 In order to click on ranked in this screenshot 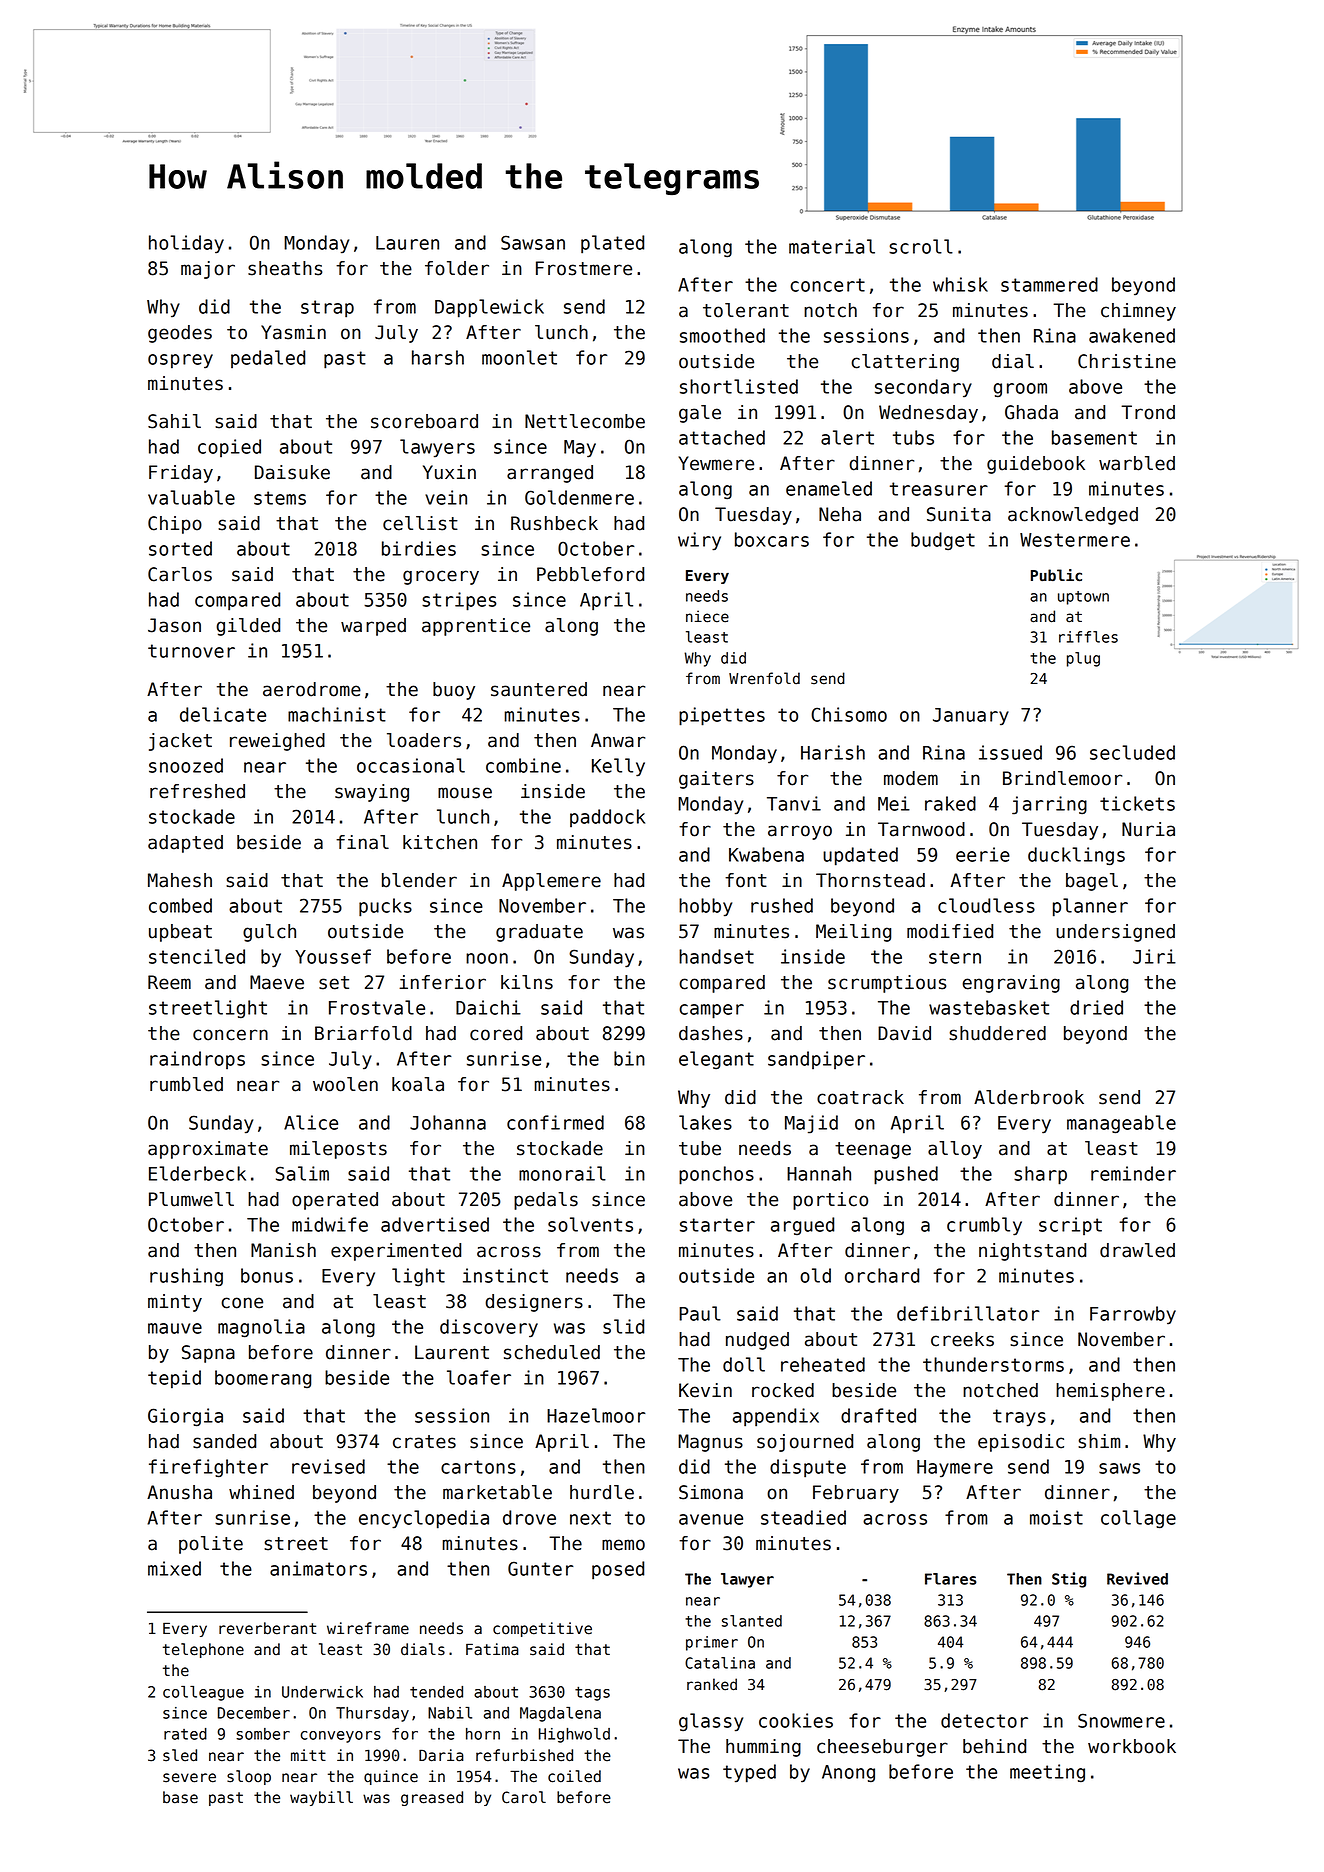, I will do `click(712, 1684)`.
